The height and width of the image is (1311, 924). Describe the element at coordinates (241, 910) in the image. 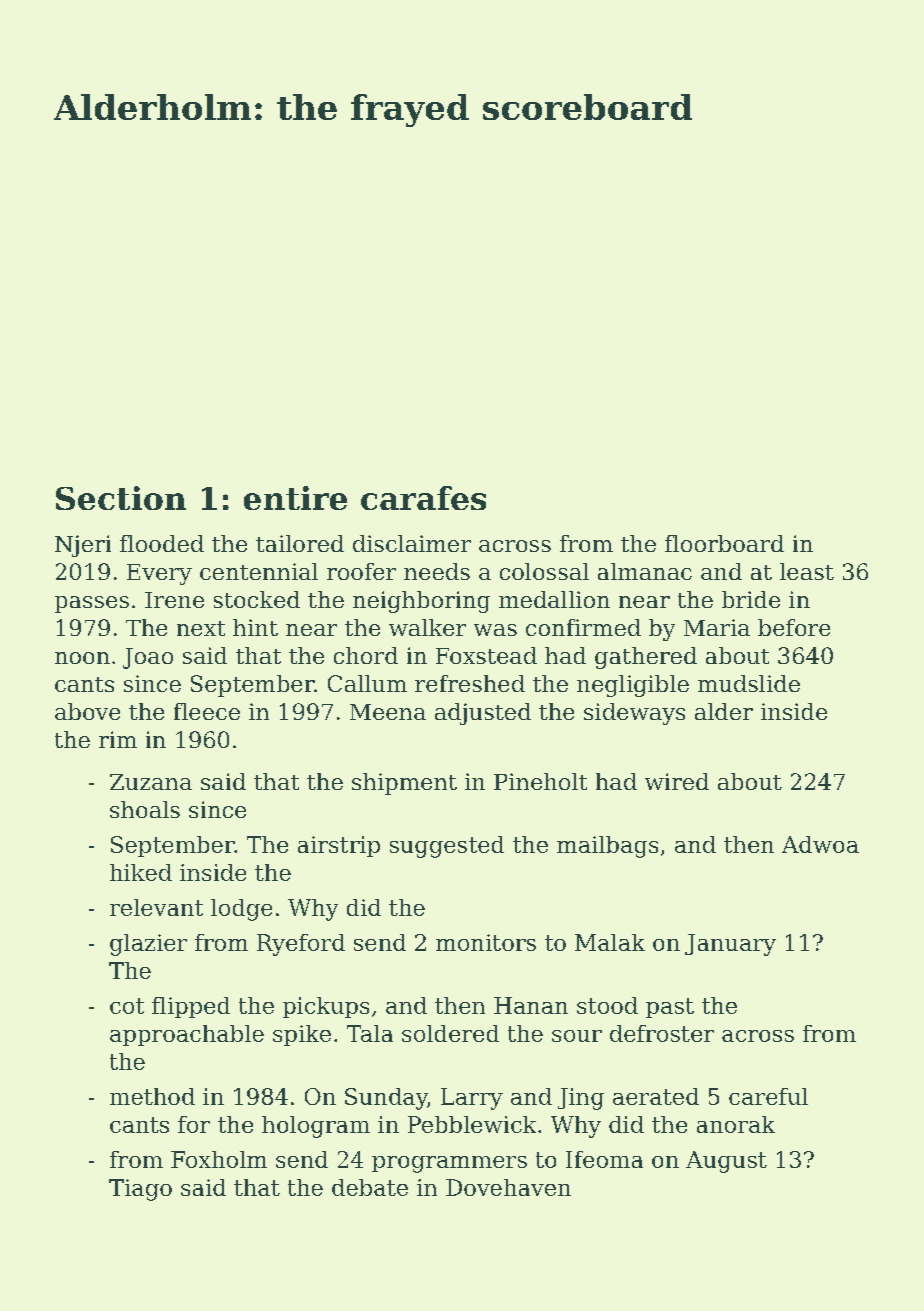

I see `lodge` at that location.
